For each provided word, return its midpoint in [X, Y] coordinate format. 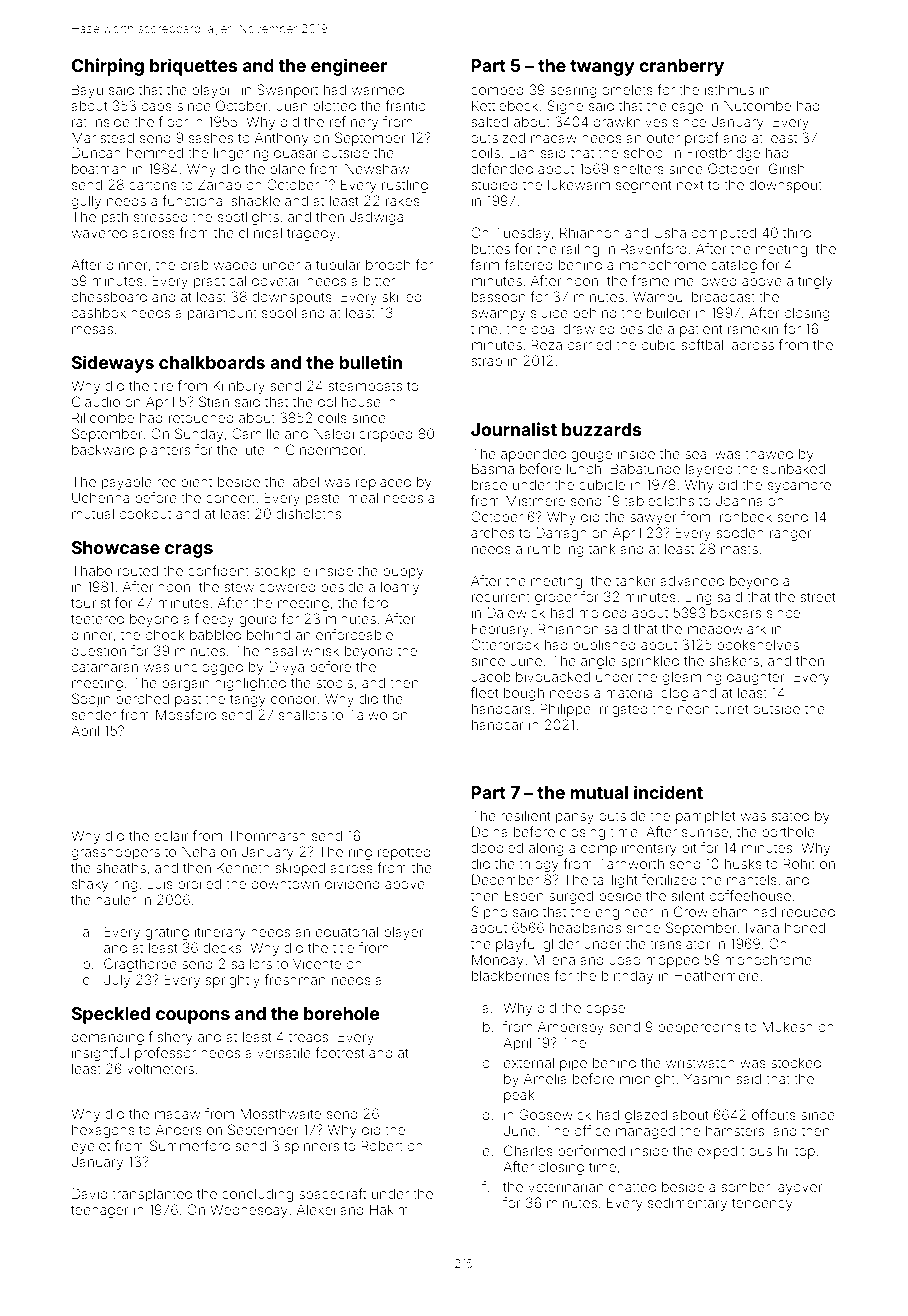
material [631, 692]
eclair [171, 835]
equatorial [347, 933]
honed [805, 927]
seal [697, 454]
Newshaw [377, 168]
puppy [403, 573]
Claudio [96, 401]
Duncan [96, 152]
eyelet [91, 1147]
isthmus [729, 89]
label [304, 481]
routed [138, 570]
